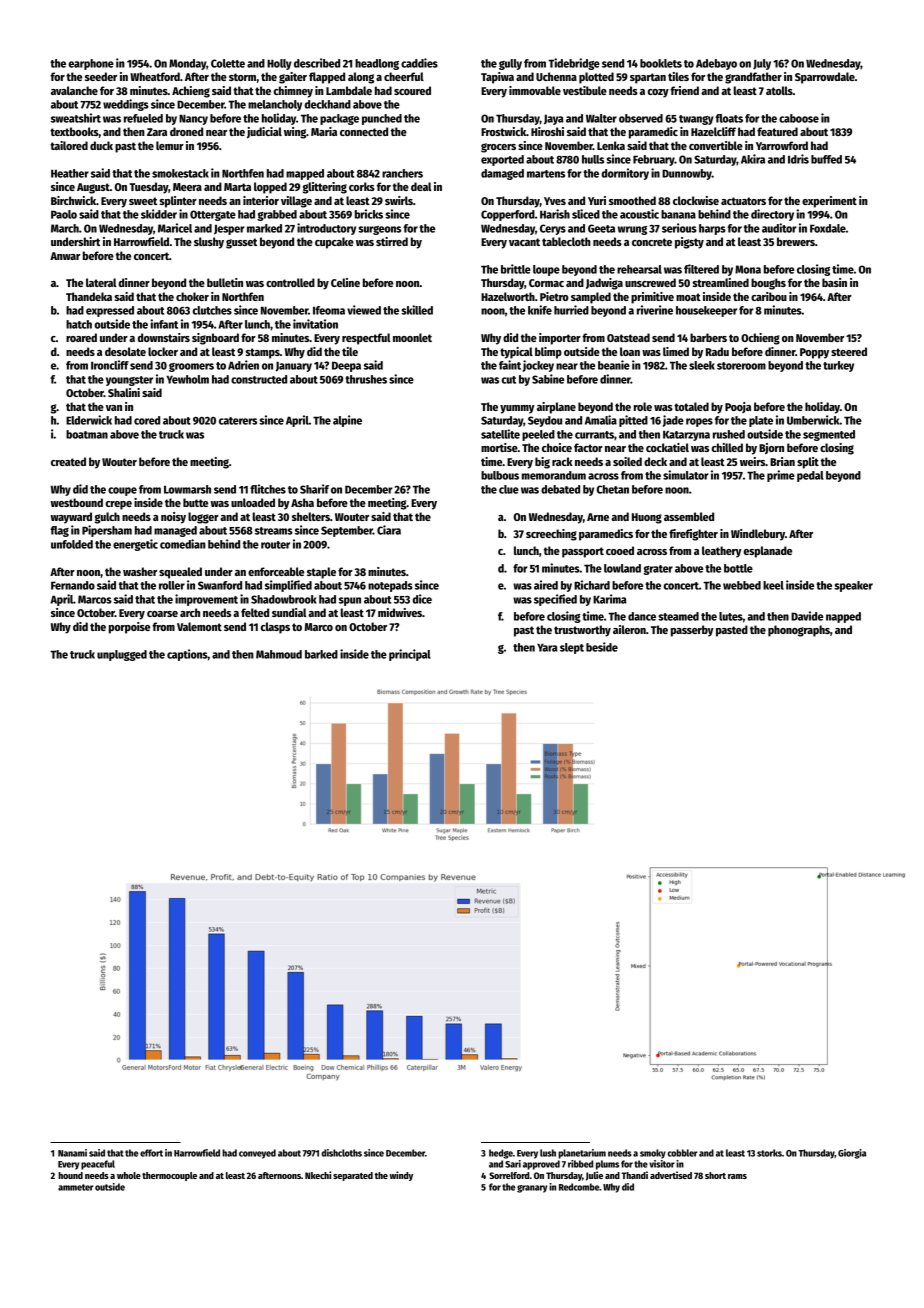 This screenshot has height=1308, width=924. Describe the element at coordinates (825, 78) in the screenshot. I see `Sparrowdale` at that location.
